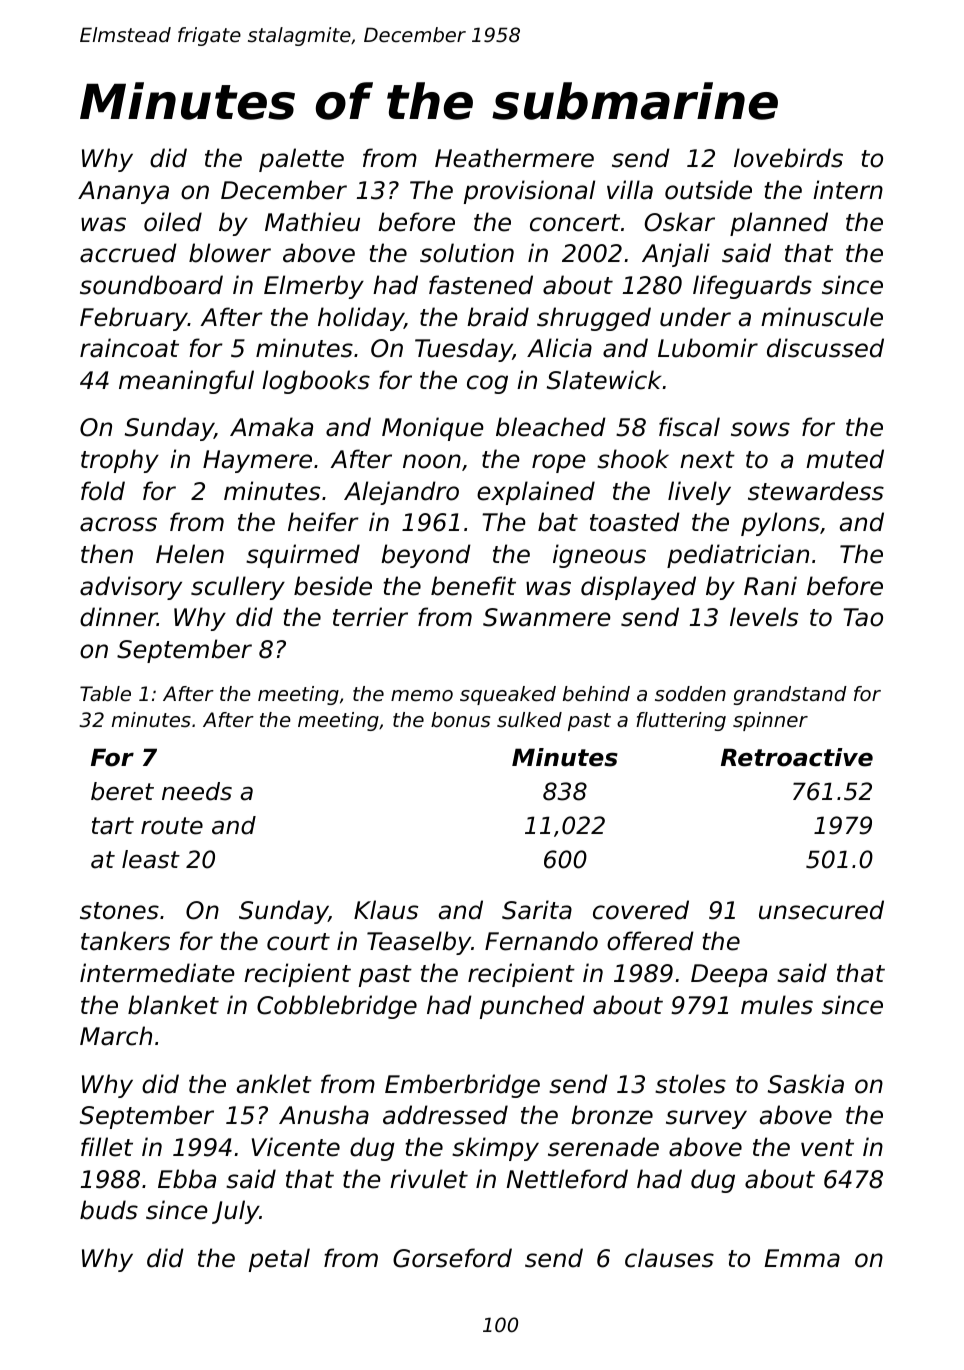  Describe the element at coordinates (708, 190) in the page. I see `outside` at that location.
